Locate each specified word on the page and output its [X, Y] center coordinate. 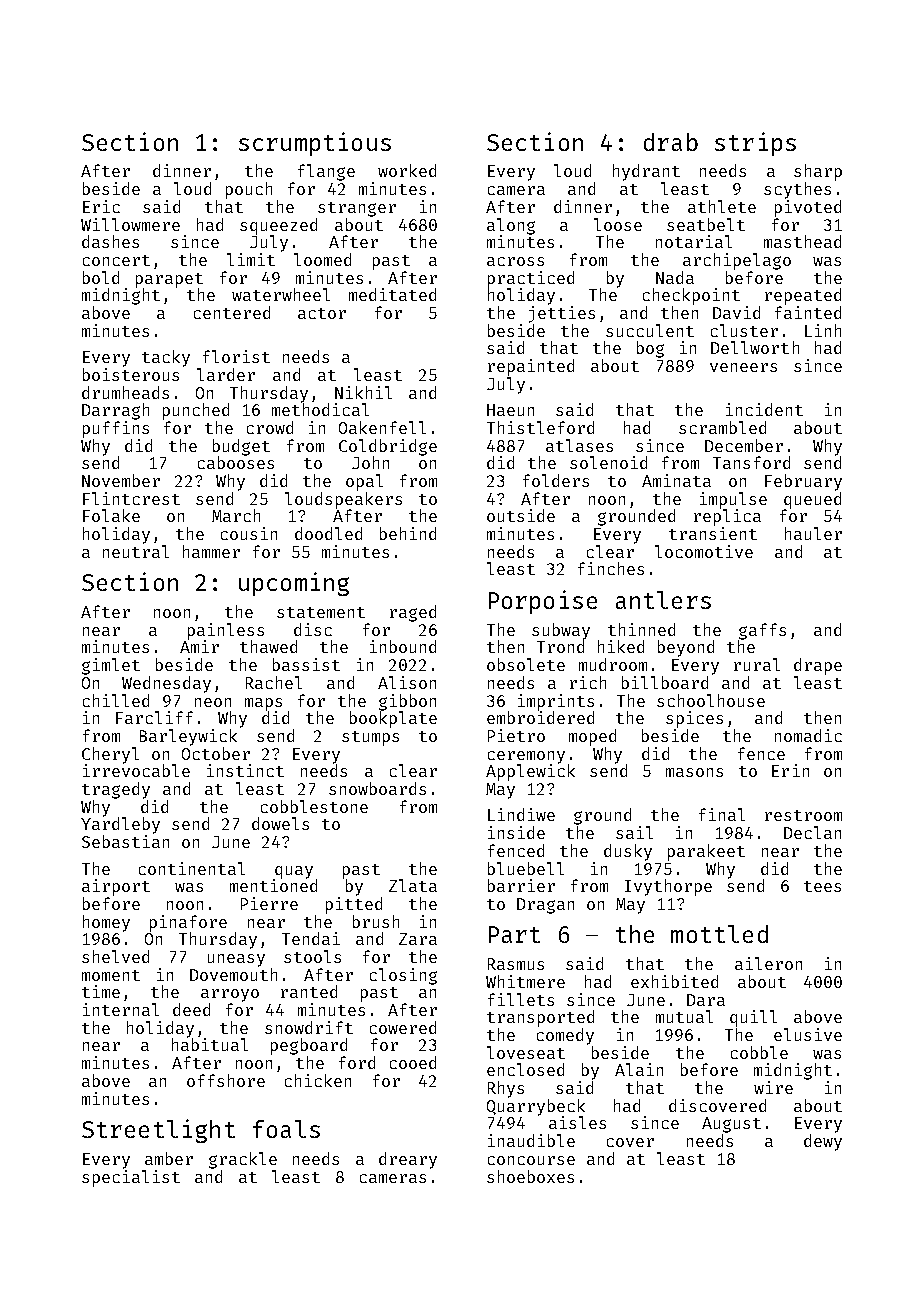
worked [407, 170]
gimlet [111, 666]
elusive [808, 1034]
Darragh [115, 411]
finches [611, 568]
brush [376, 921]
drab [671, 142]
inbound [403, 646]
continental [192, 868]
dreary [408, 1160]
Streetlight [158, 1131]
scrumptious [315, 144]
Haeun [510, 410]
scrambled [722, 427]
